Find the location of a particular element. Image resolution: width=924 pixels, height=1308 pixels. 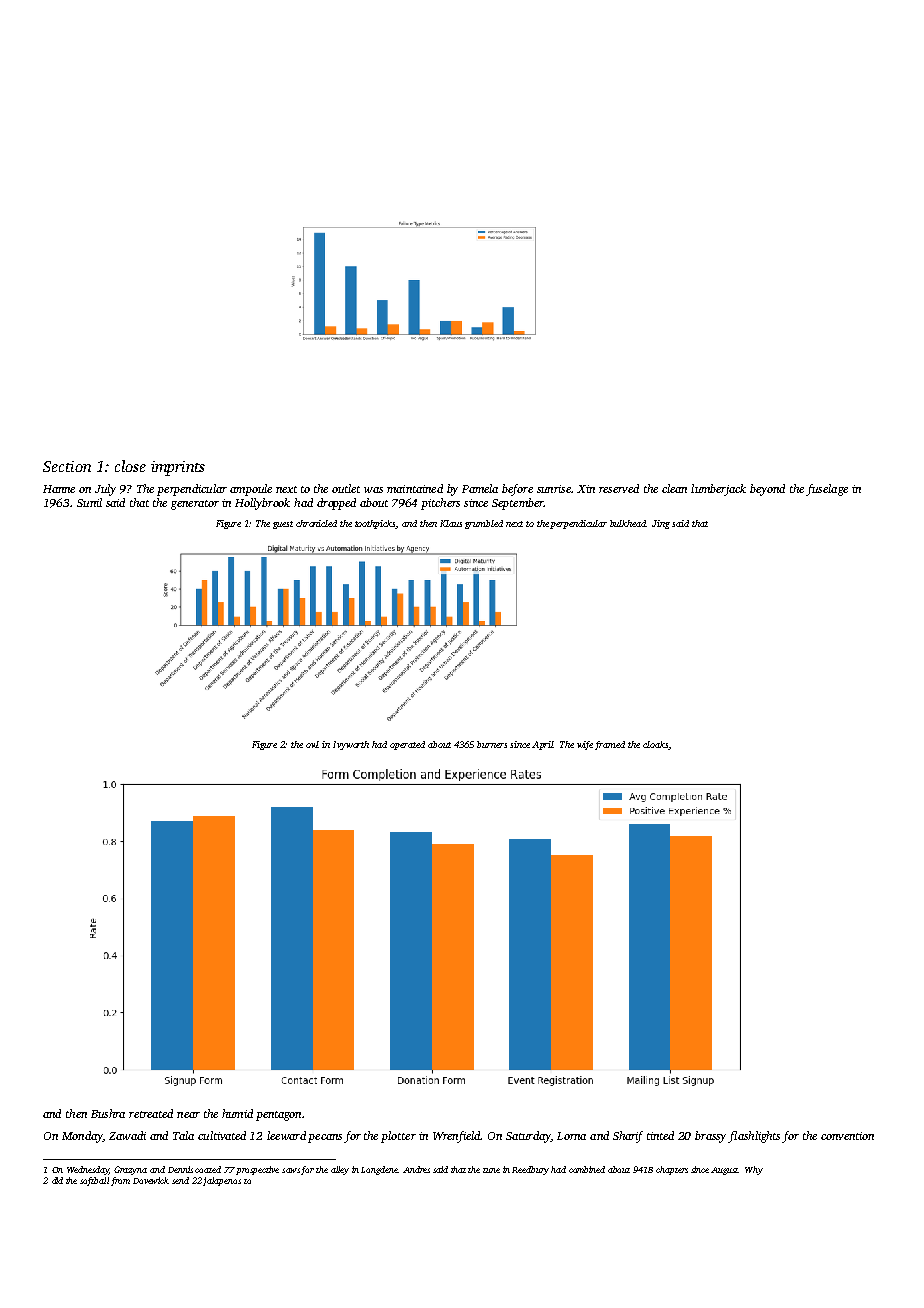

alley is located at coordinates (340, 1170).
